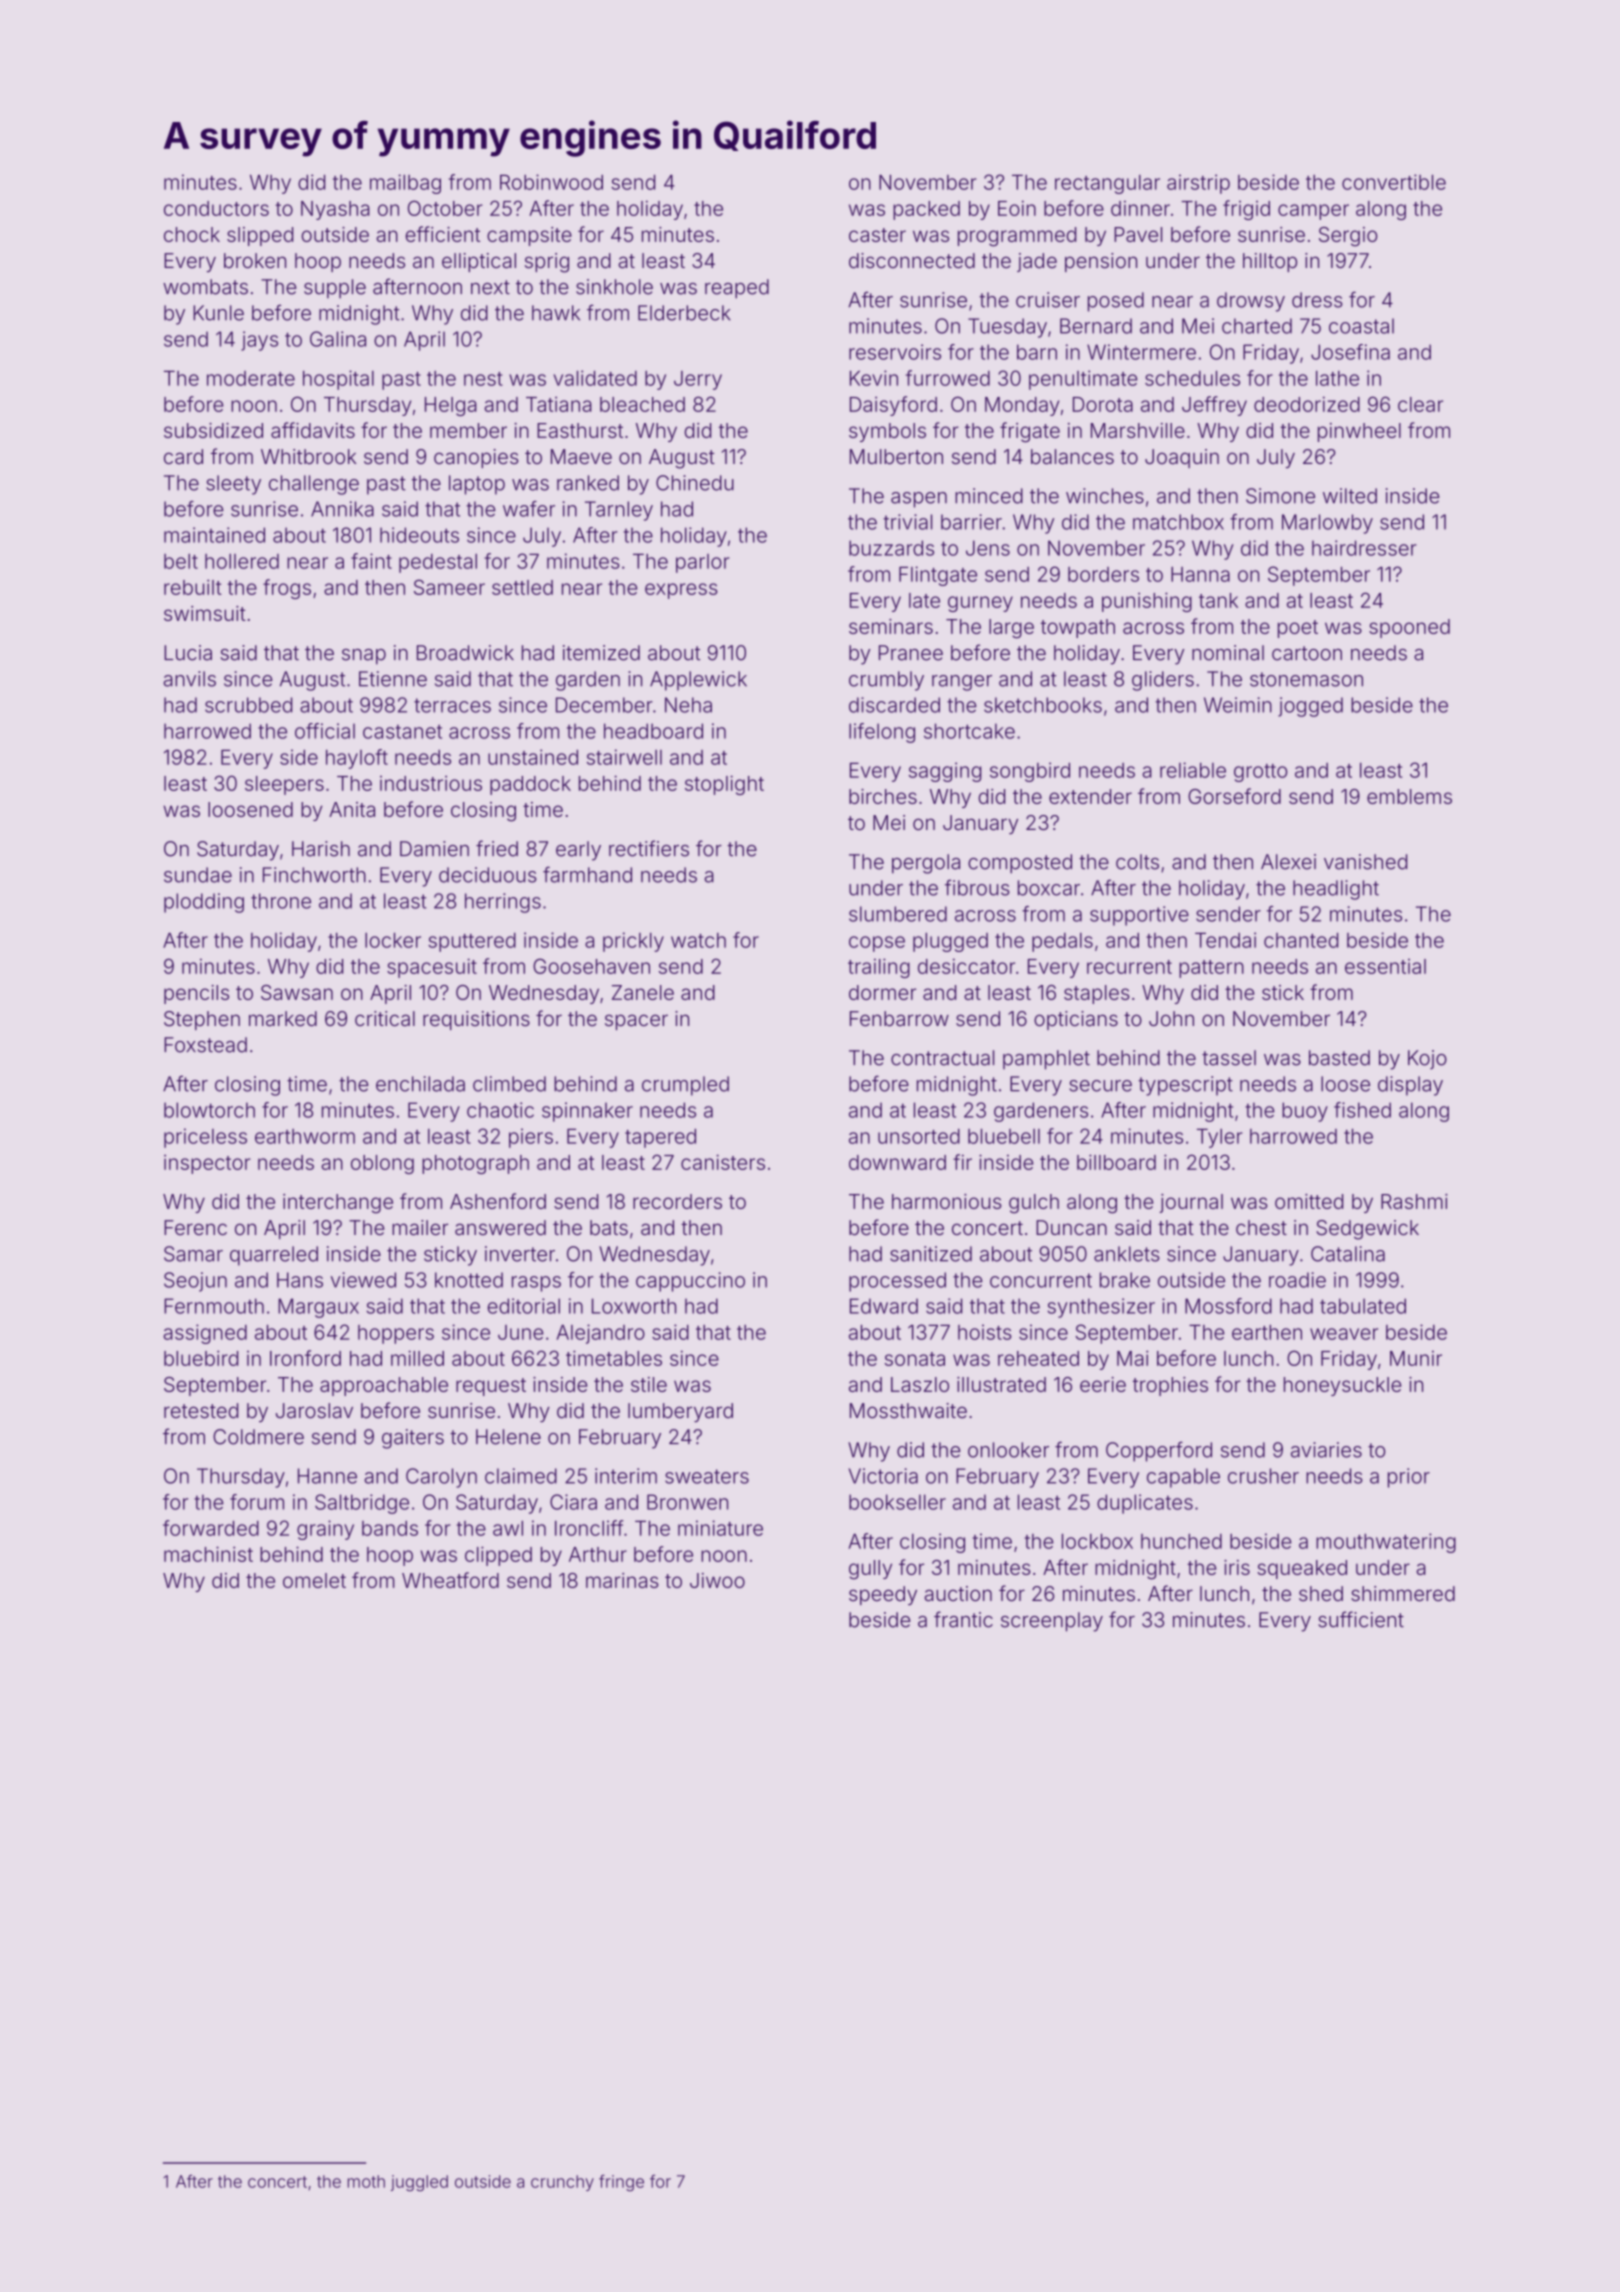 The image size is (1620, 2292). Describe the element at coordinates (717, 1580) in the page. I see `Jiwoo` at that location.
